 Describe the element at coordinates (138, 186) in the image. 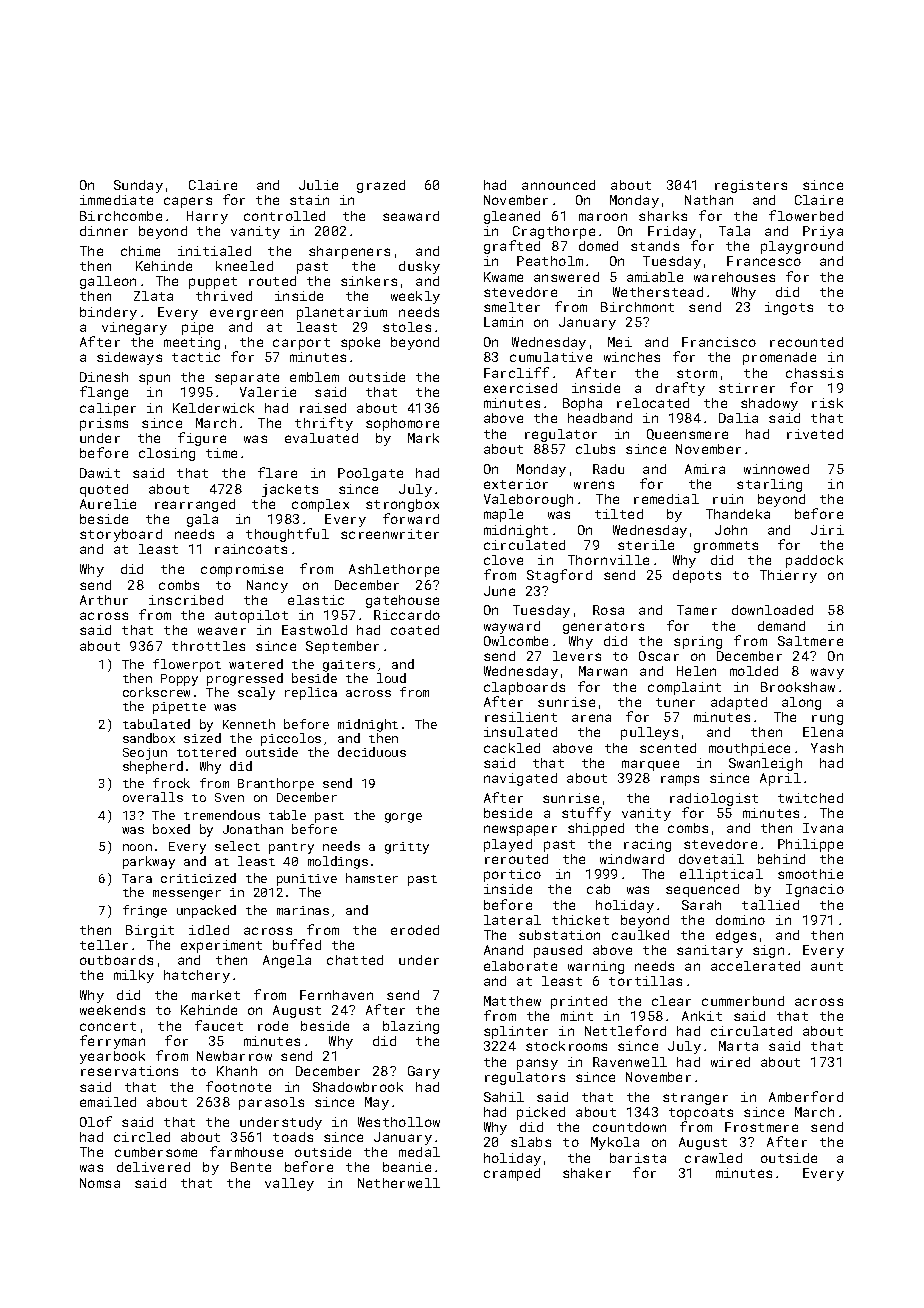

I see `Sunday` at that location.
